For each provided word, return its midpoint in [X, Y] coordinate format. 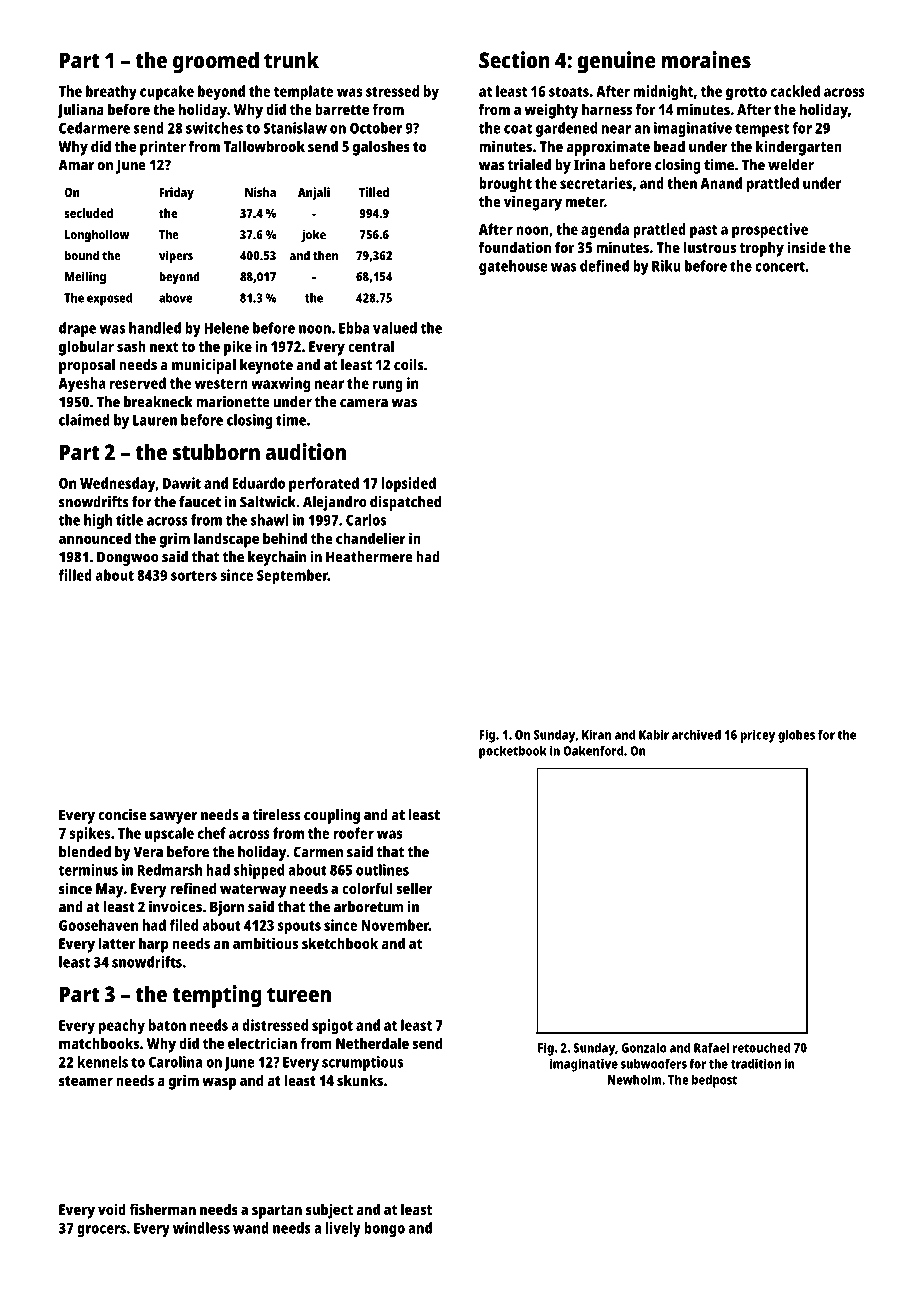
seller [414, 888]
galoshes [381, 148]
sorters [194, 576]
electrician [262, 1043]
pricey [757, 736]
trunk [291, 60]
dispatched [405, 503]
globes [796, 736]
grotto [746, 94]
